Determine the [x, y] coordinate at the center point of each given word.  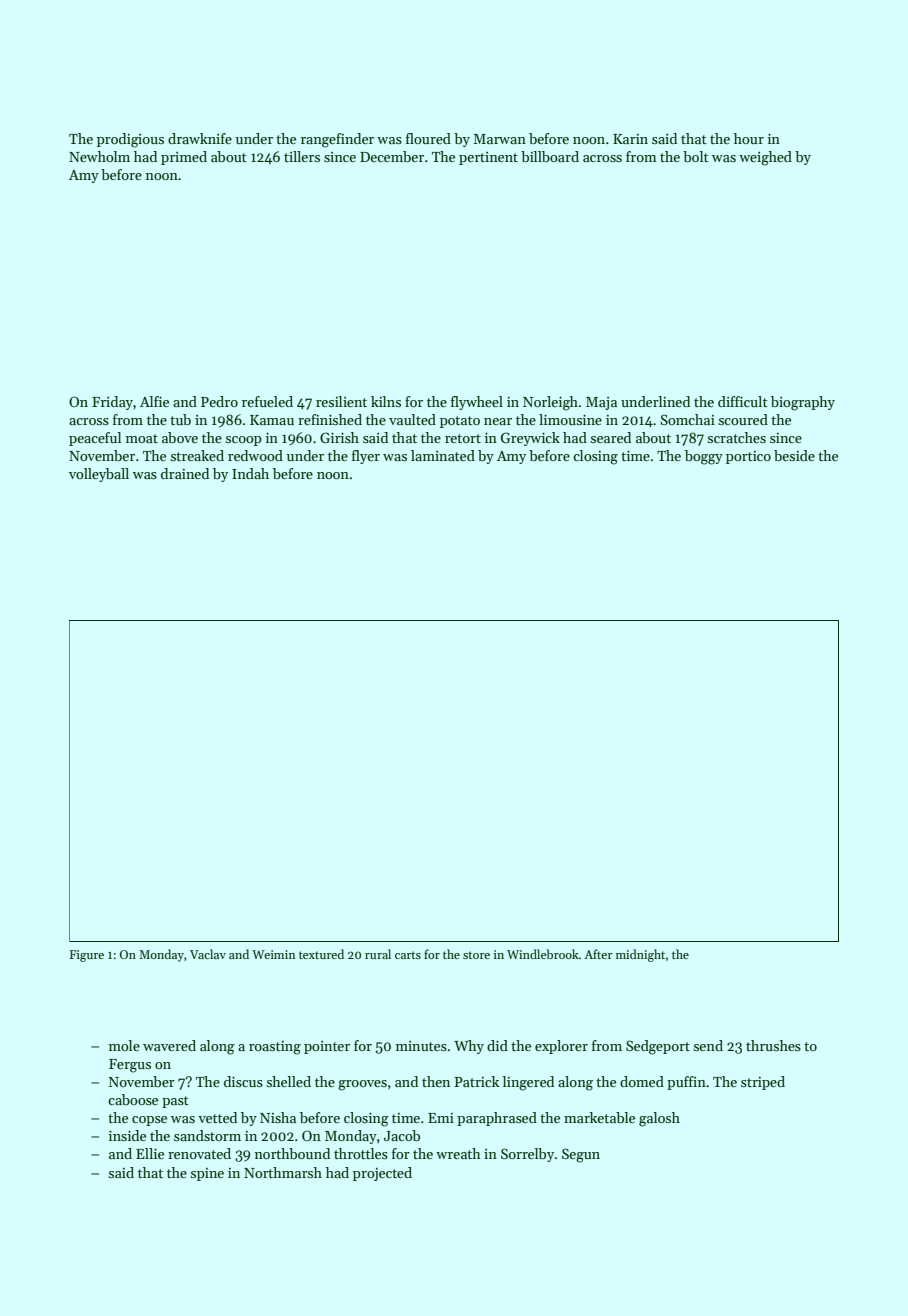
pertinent [488, 158]
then [436, 1081]
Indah [250, 473]
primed [184, 158]
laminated [443, 455]
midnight [640, 955]
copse [149, 1121]
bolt [696, 156]
